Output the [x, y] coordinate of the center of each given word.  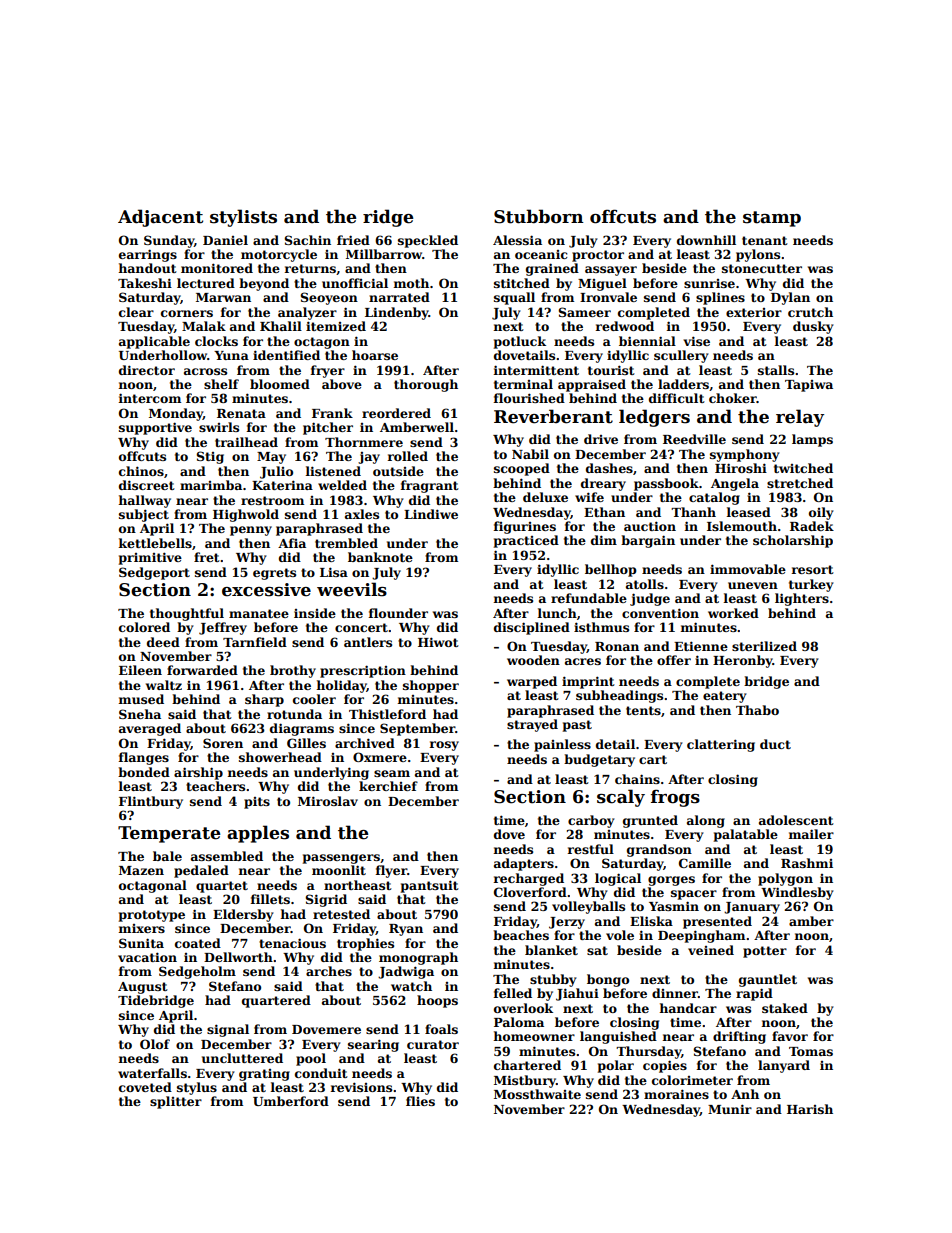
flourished [529, 398]
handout [148, 268]
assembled [227, 856]
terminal [523, 384]
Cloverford [530, 892]
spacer [694, 895]
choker [733, 398]
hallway [145, 501]
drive [601, 439]
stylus [197, 1088]
